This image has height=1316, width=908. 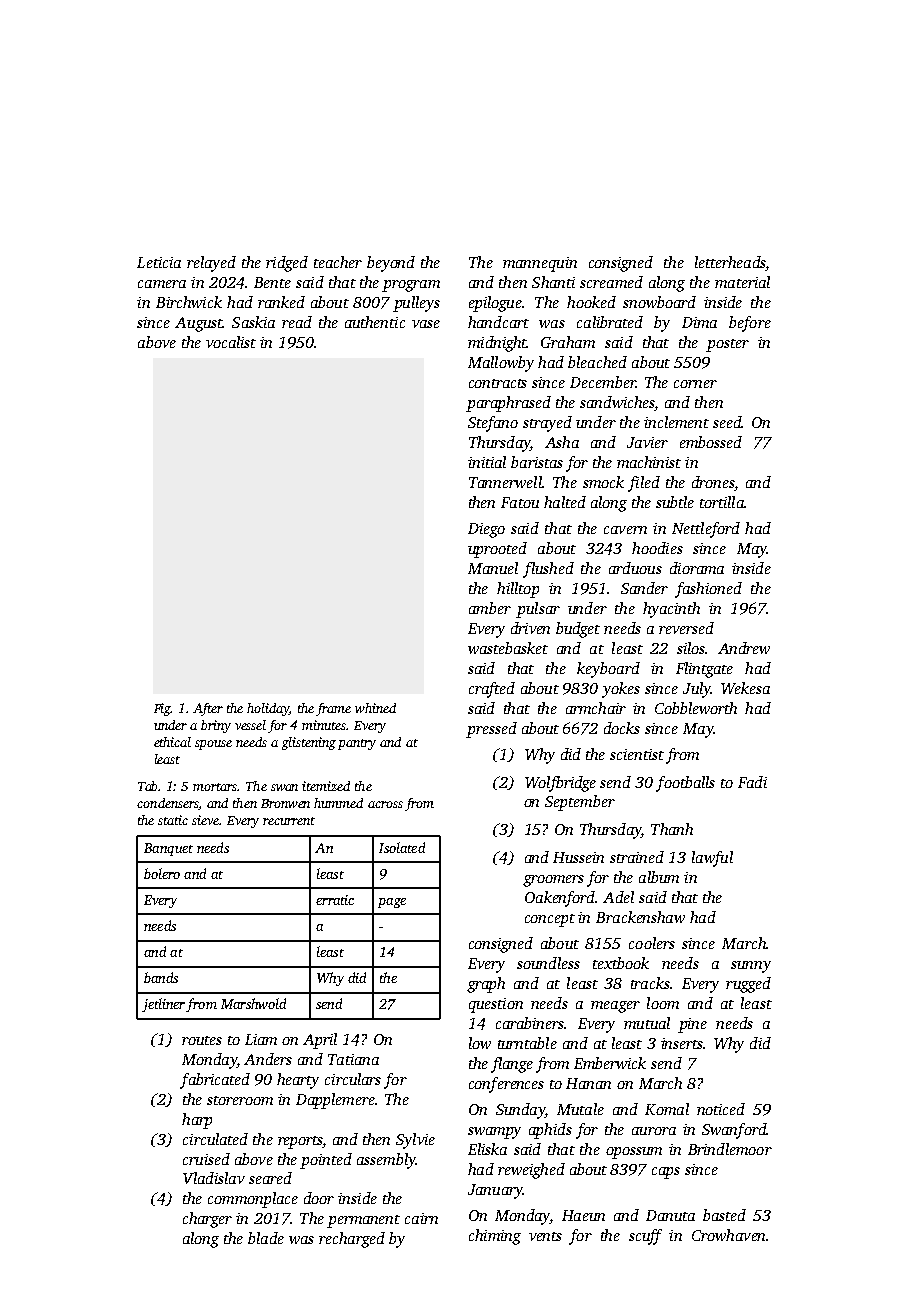 I want to click on across, so click(x=385, y=804).
